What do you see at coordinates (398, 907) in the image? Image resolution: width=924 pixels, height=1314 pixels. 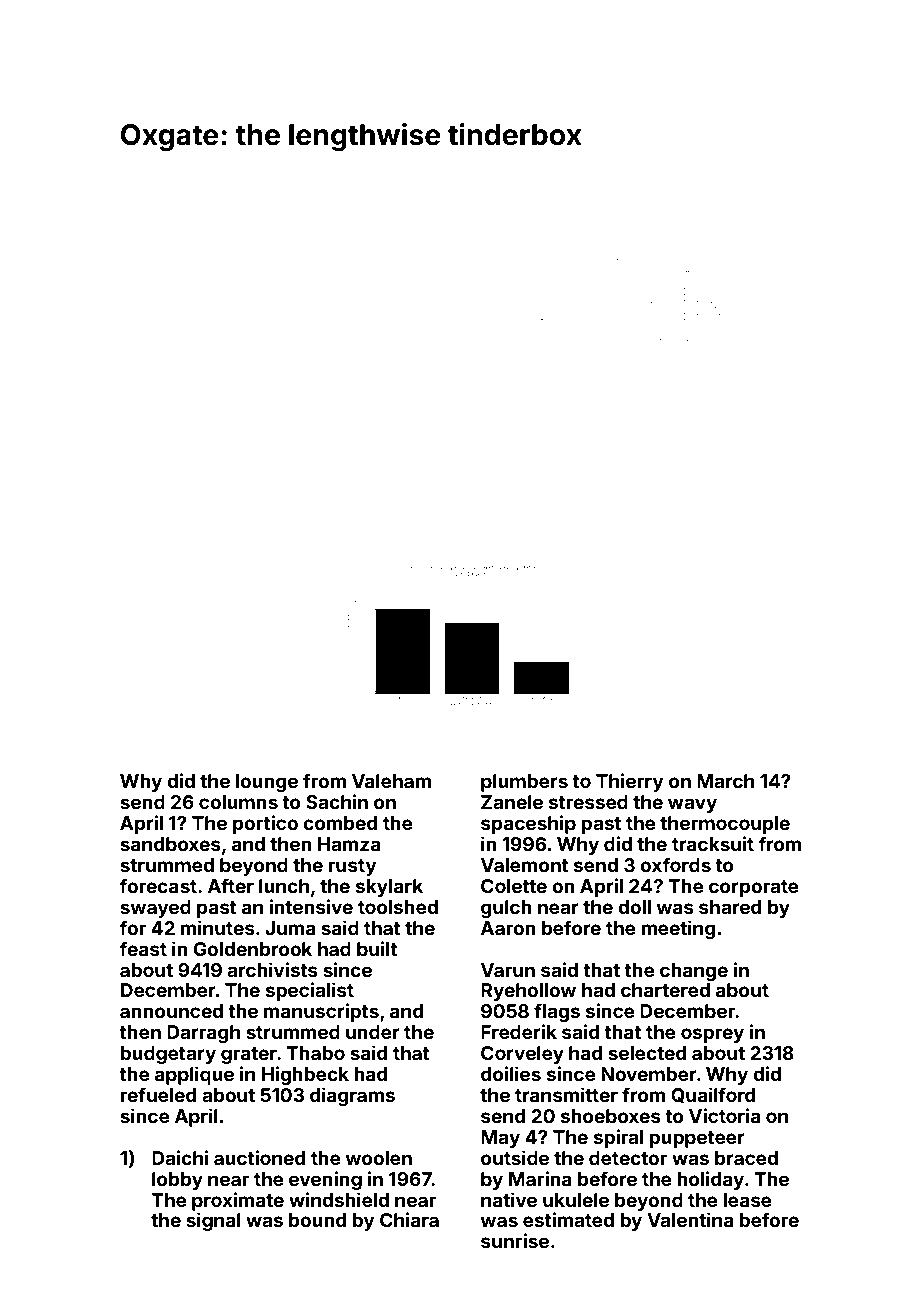 I see `toolshed` at bounding box center [398, 907].
